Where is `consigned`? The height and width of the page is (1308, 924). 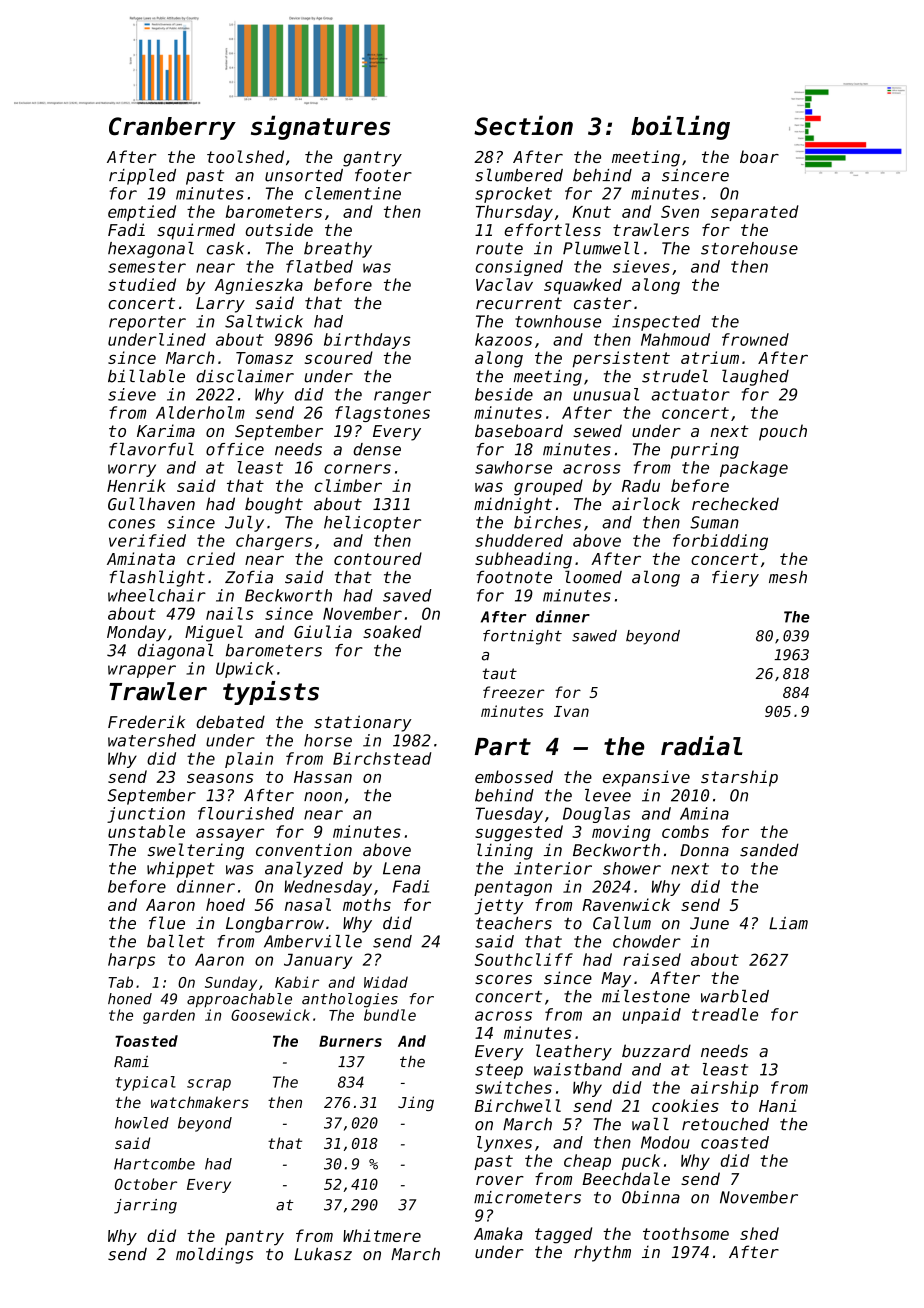 consigned is located at coordinates (519, 268).
